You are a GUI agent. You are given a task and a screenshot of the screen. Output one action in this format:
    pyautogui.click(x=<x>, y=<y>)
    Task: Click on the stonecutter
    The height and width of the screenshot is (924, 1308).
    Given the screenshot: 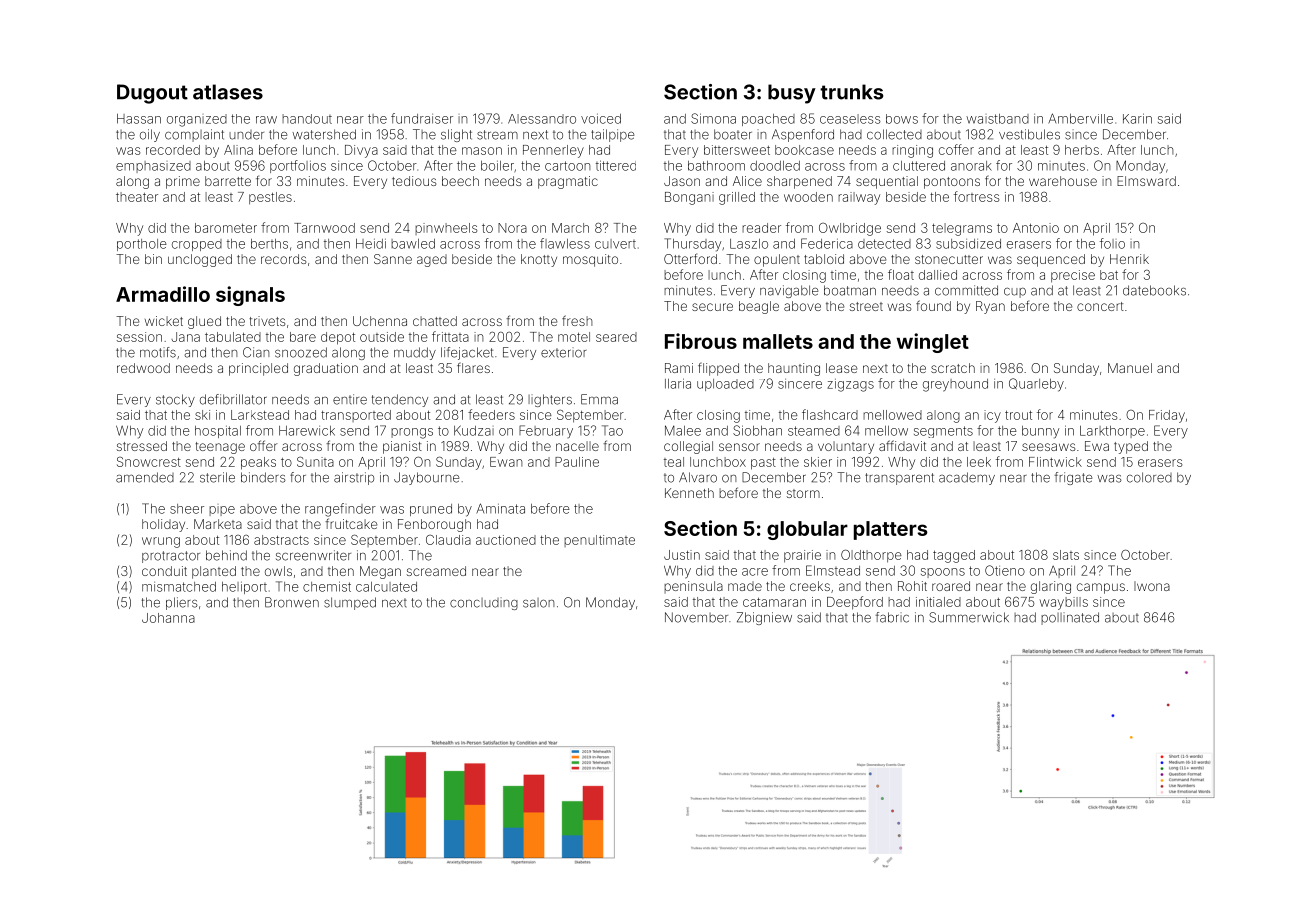 What is the action you would take?
    pyautogui.click(x=949, y=259)
